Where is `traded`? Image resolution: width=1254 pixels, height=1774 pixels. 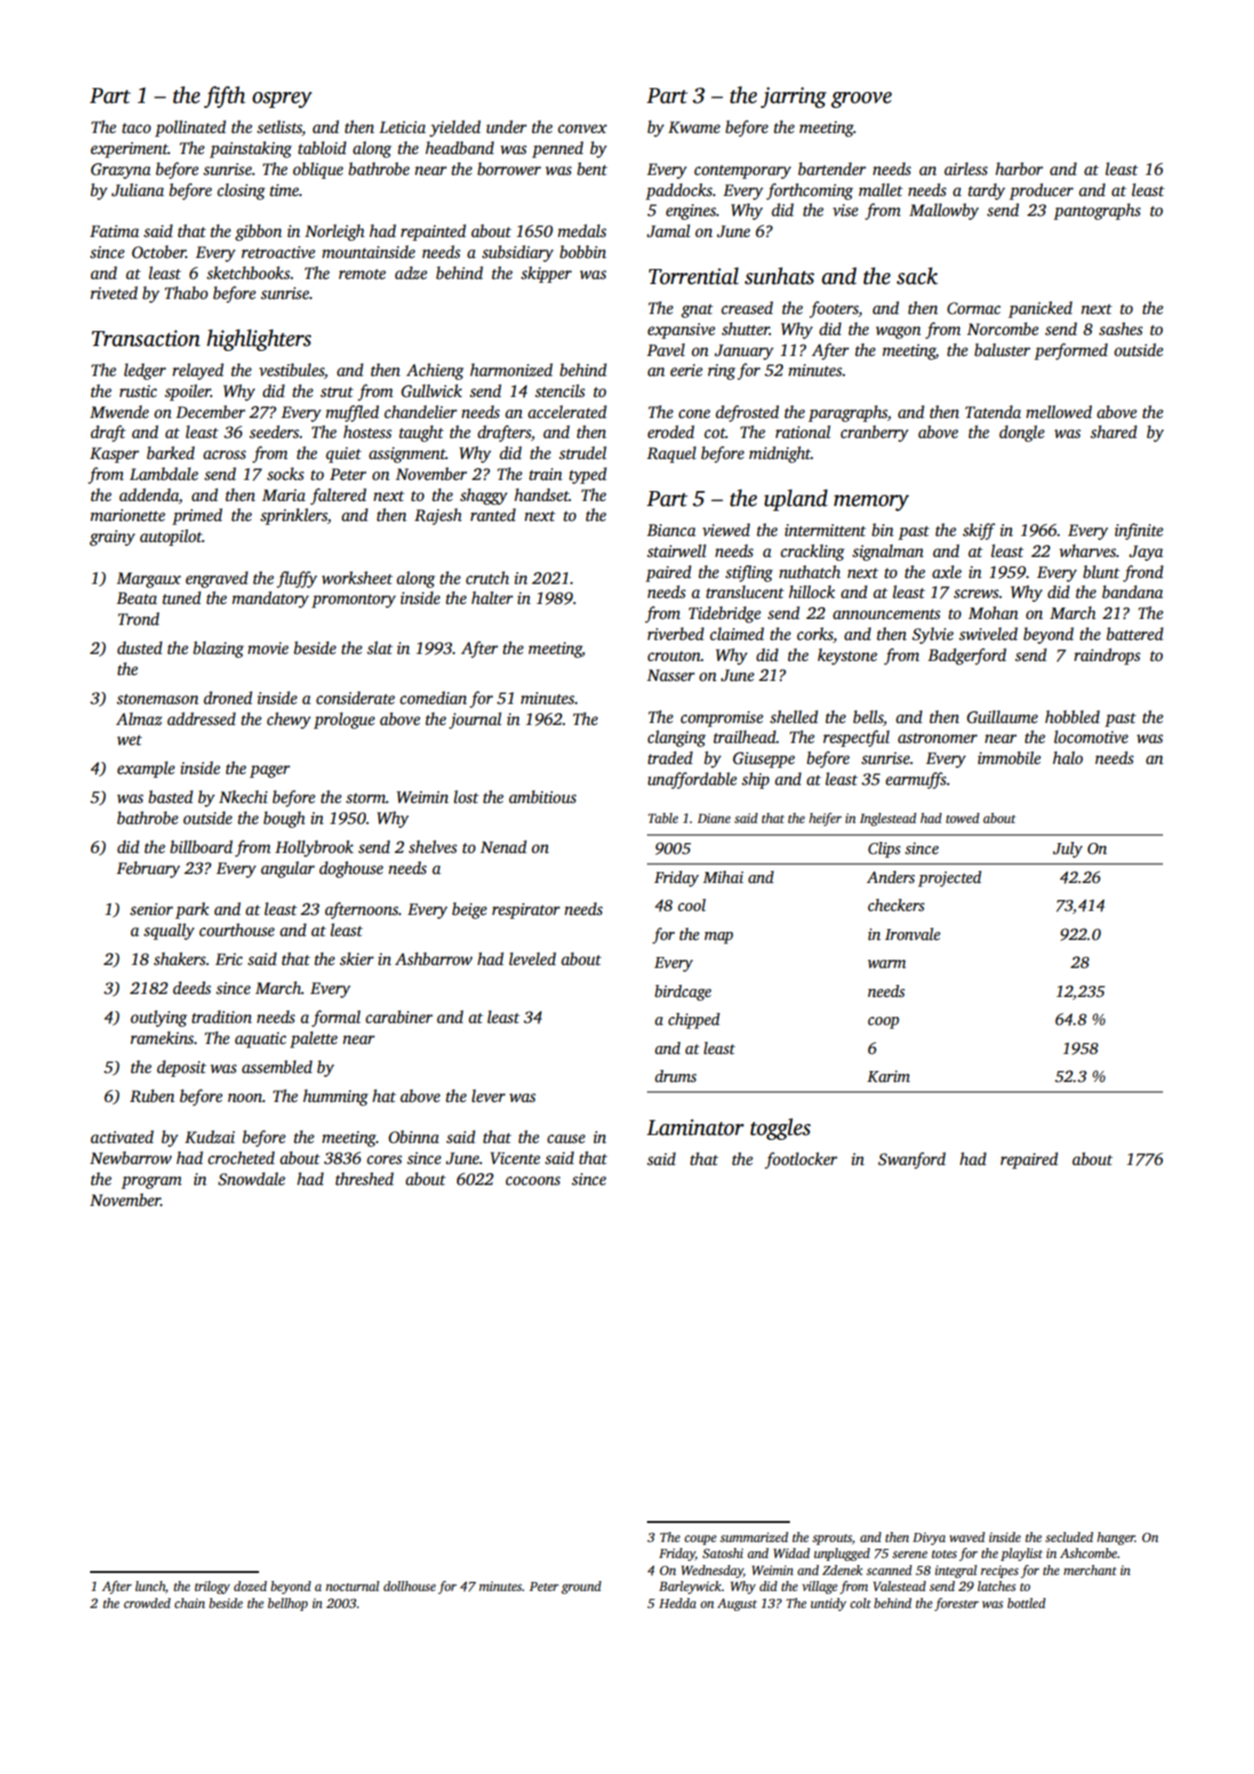
traded is located at coordinates (670, 758).
